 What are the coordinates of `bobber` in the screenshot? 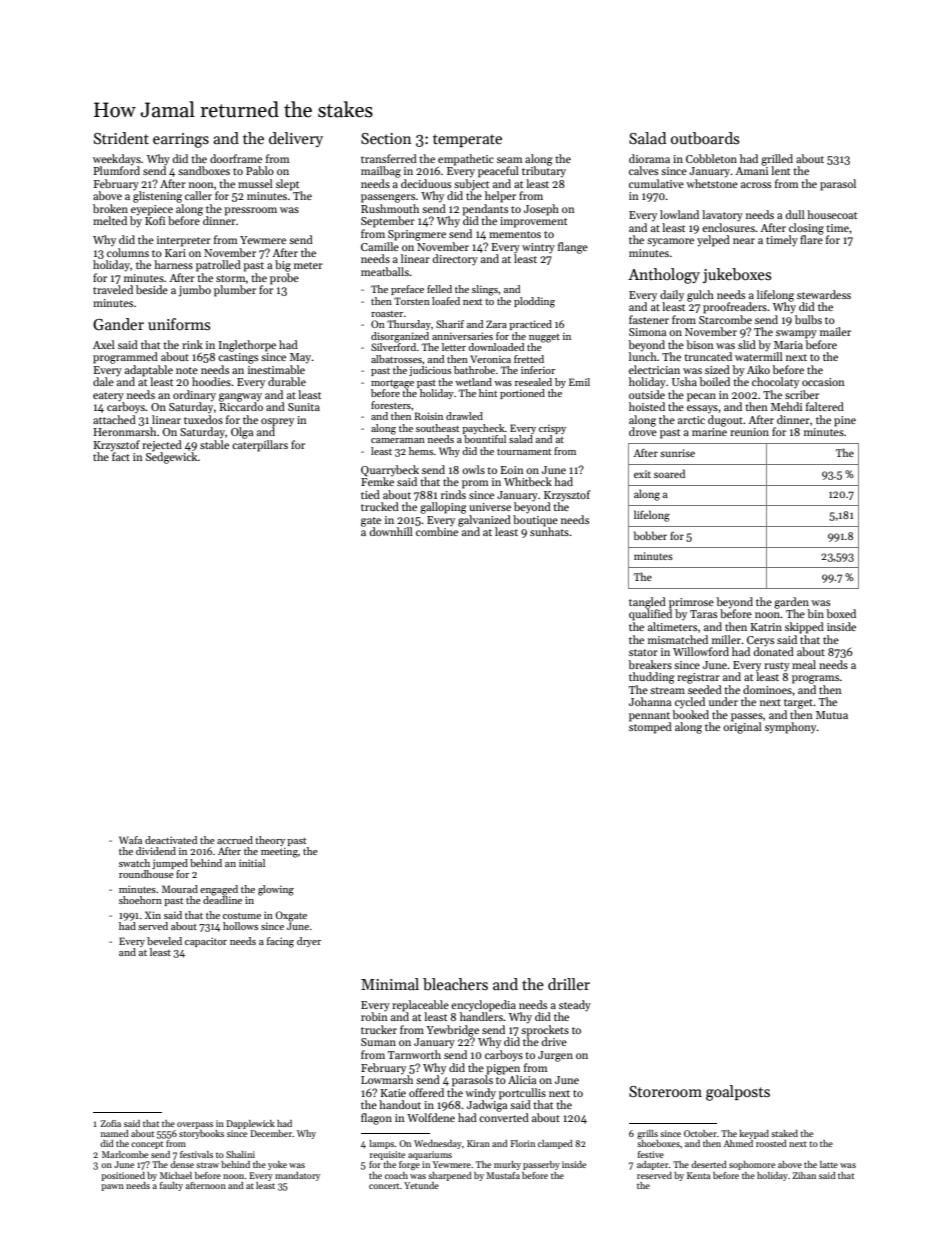 It's located at (650, 535).
